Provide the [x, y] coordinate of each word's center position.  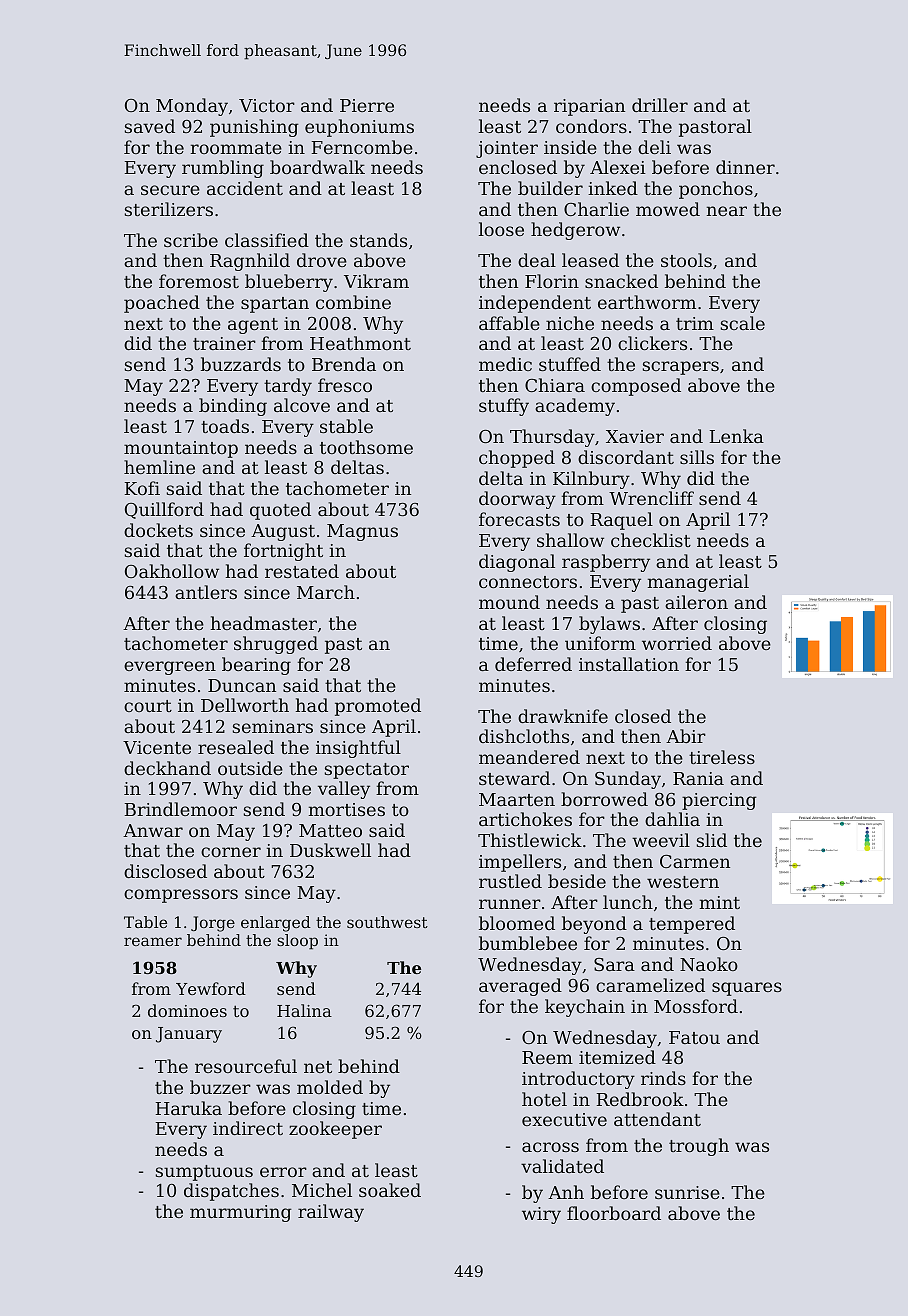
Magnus [362, 532]
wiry [541, 1215]
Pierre [367, 105]
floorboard [614, 1213]
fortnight [283, 552]
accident [245, 188]
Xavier [635, 436]
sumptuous [204, 1173]
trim [695, 323]
